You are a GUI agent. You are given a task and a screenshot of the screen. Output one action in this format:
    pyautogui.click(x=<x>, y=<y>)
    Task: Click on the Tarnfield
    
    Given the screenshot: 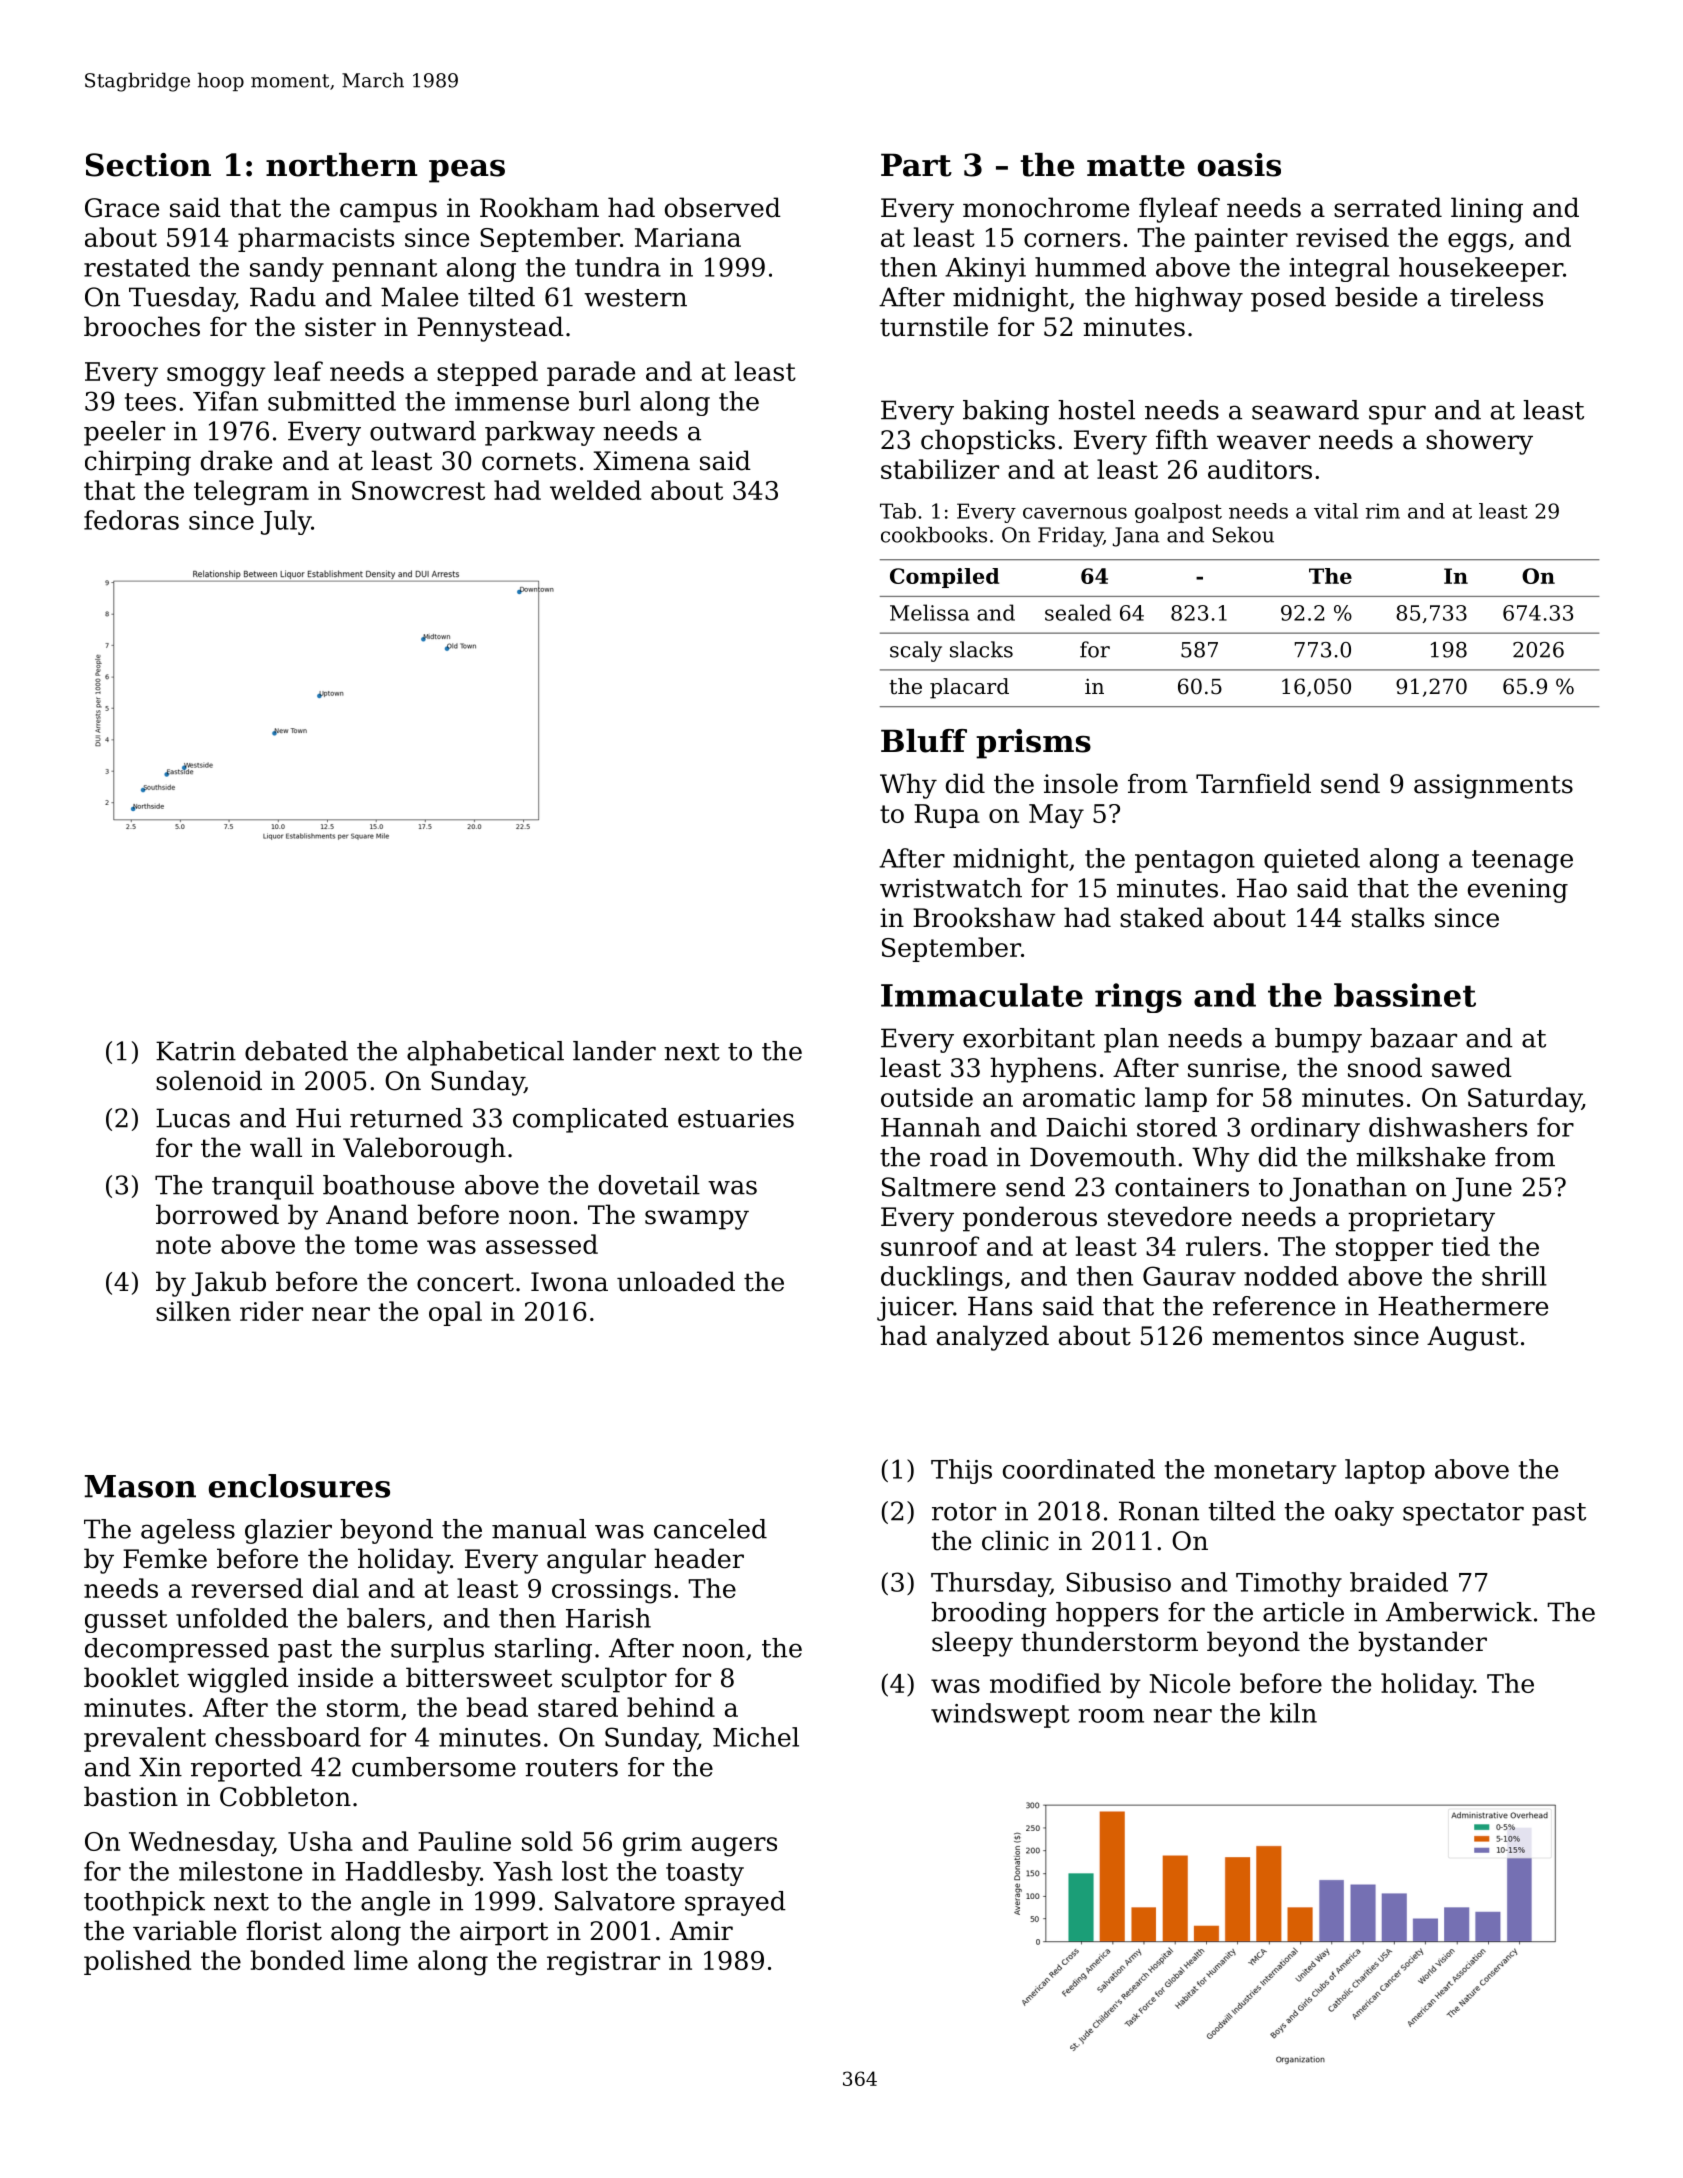 What is the action you would take?
    pyautogui.click(x=1253, y=783)
